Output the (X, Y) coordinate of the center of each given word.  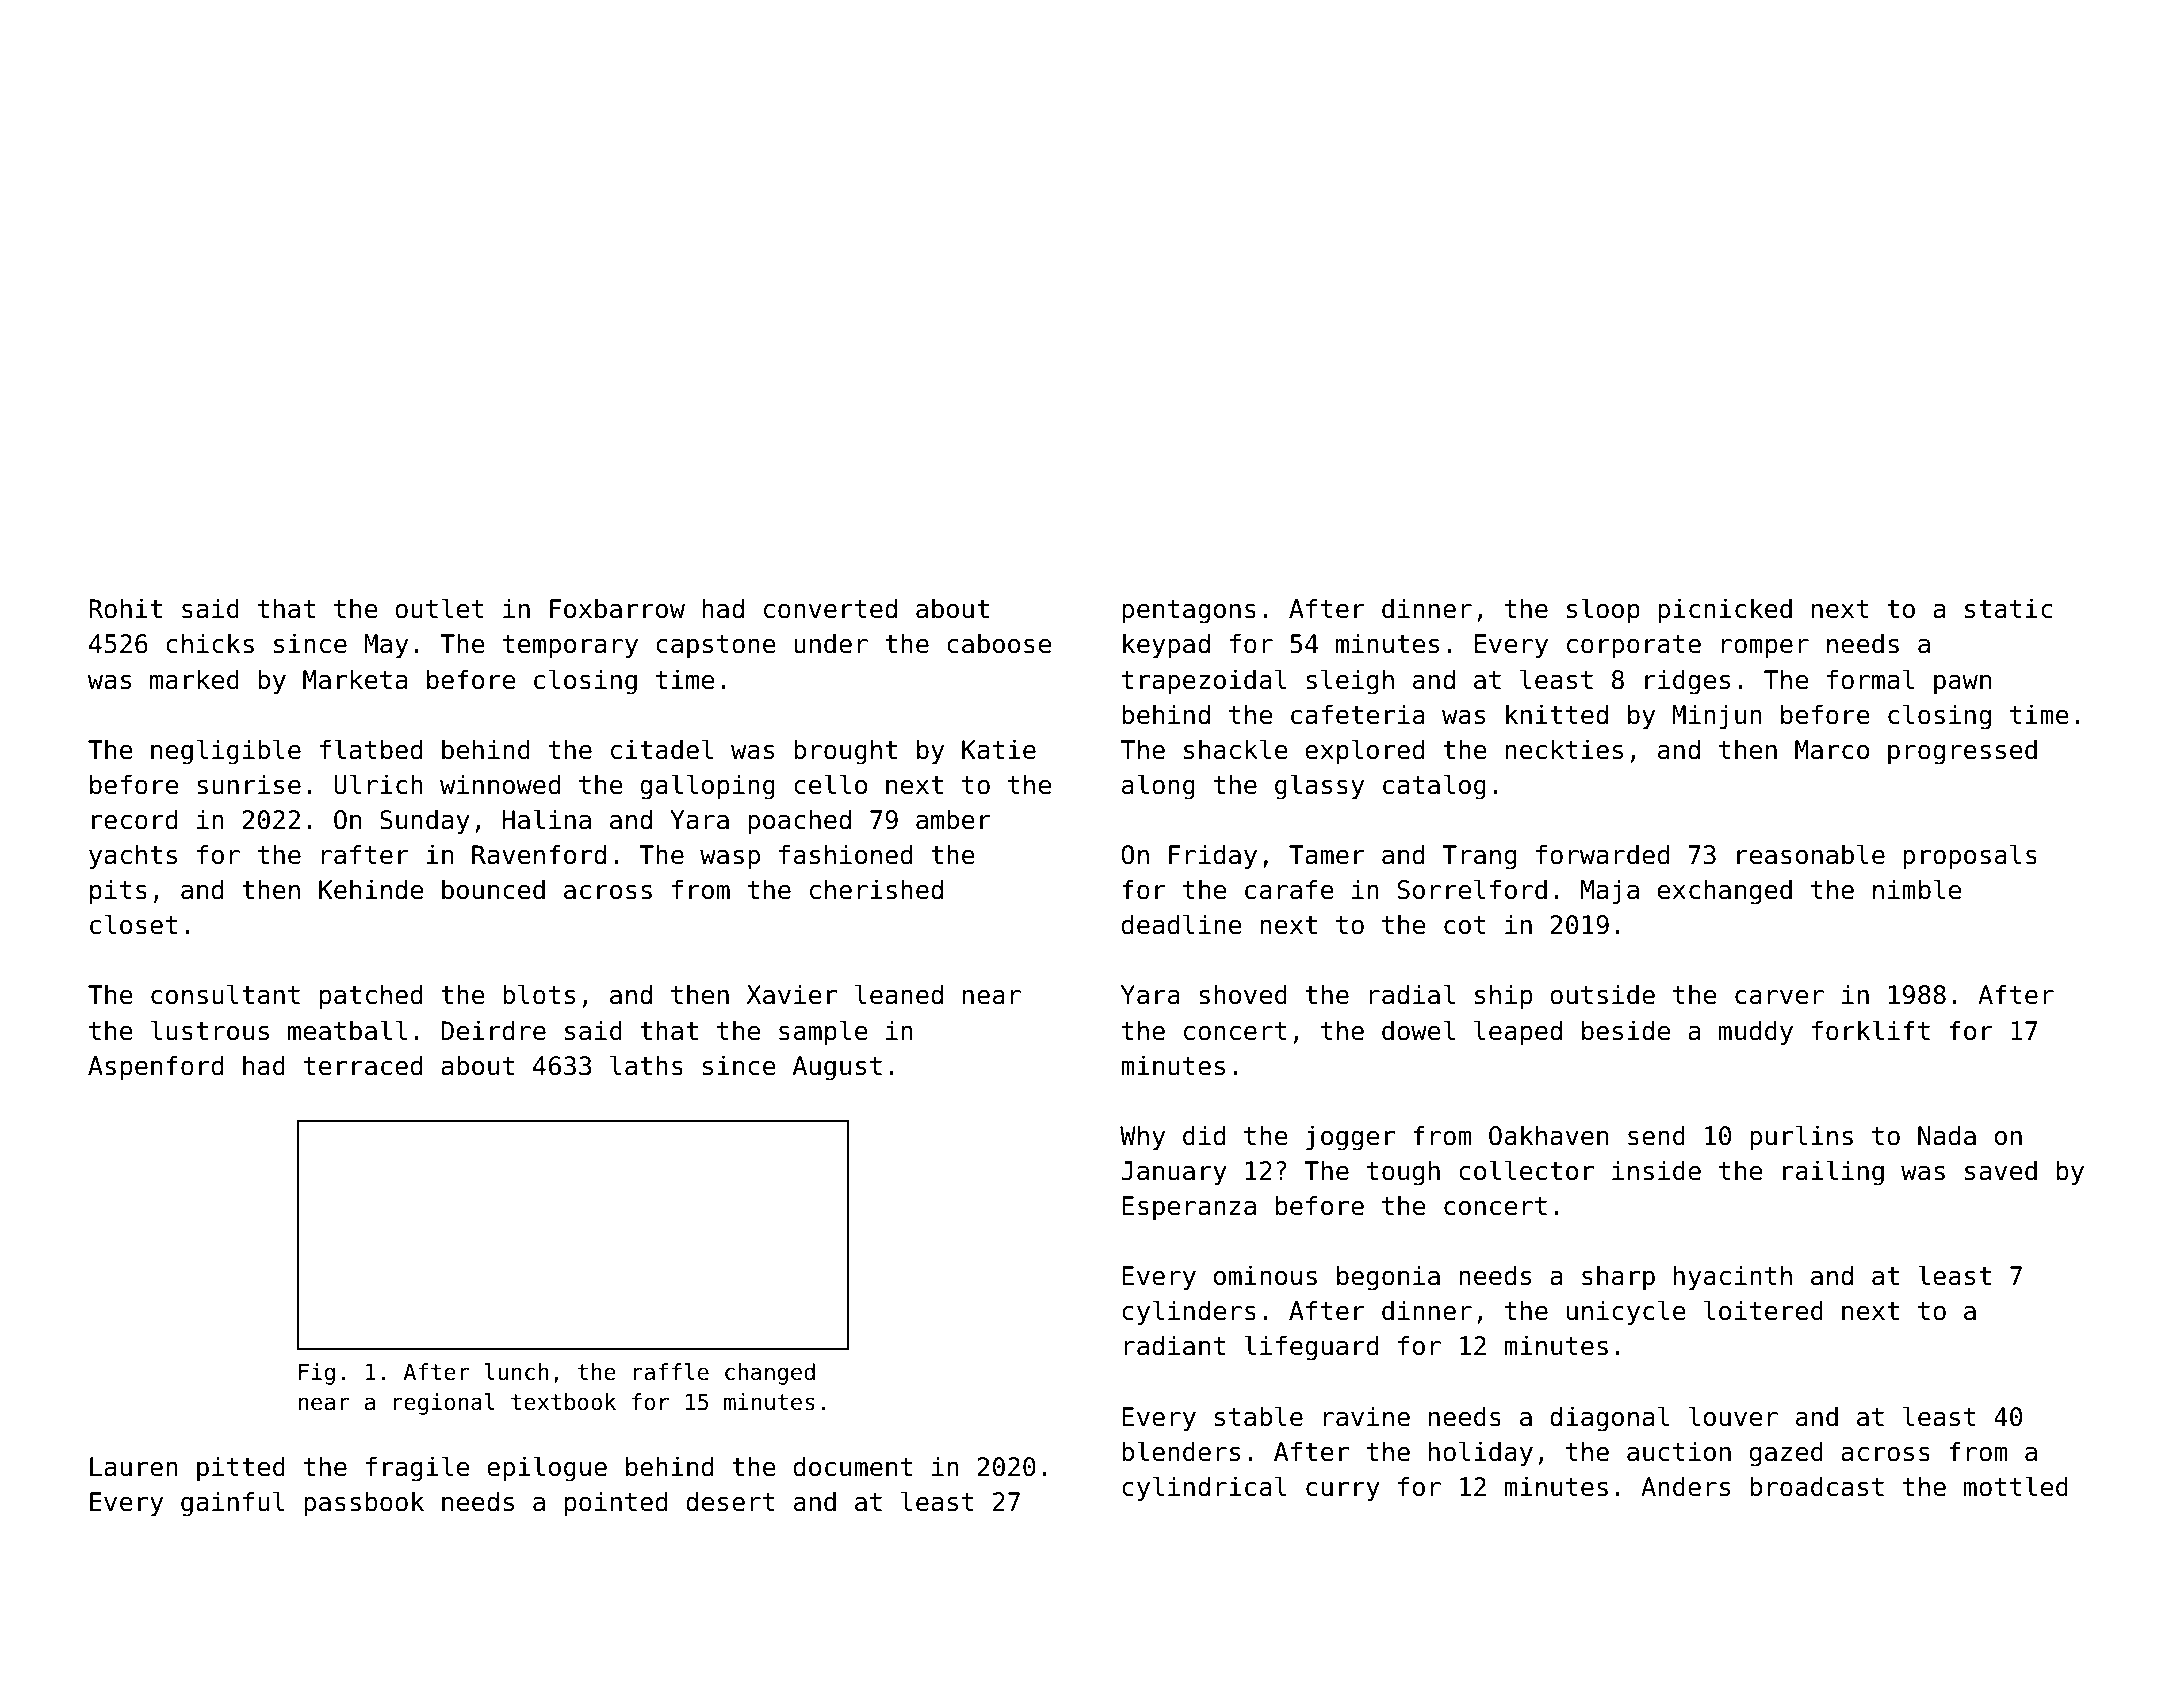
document (853, 1466)
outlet (439, 608)
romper (1765, 649)
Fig (317, 1374)
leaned (899, 994)
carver (1779, 997)
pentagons (1189, 612)
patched (371, 997)
